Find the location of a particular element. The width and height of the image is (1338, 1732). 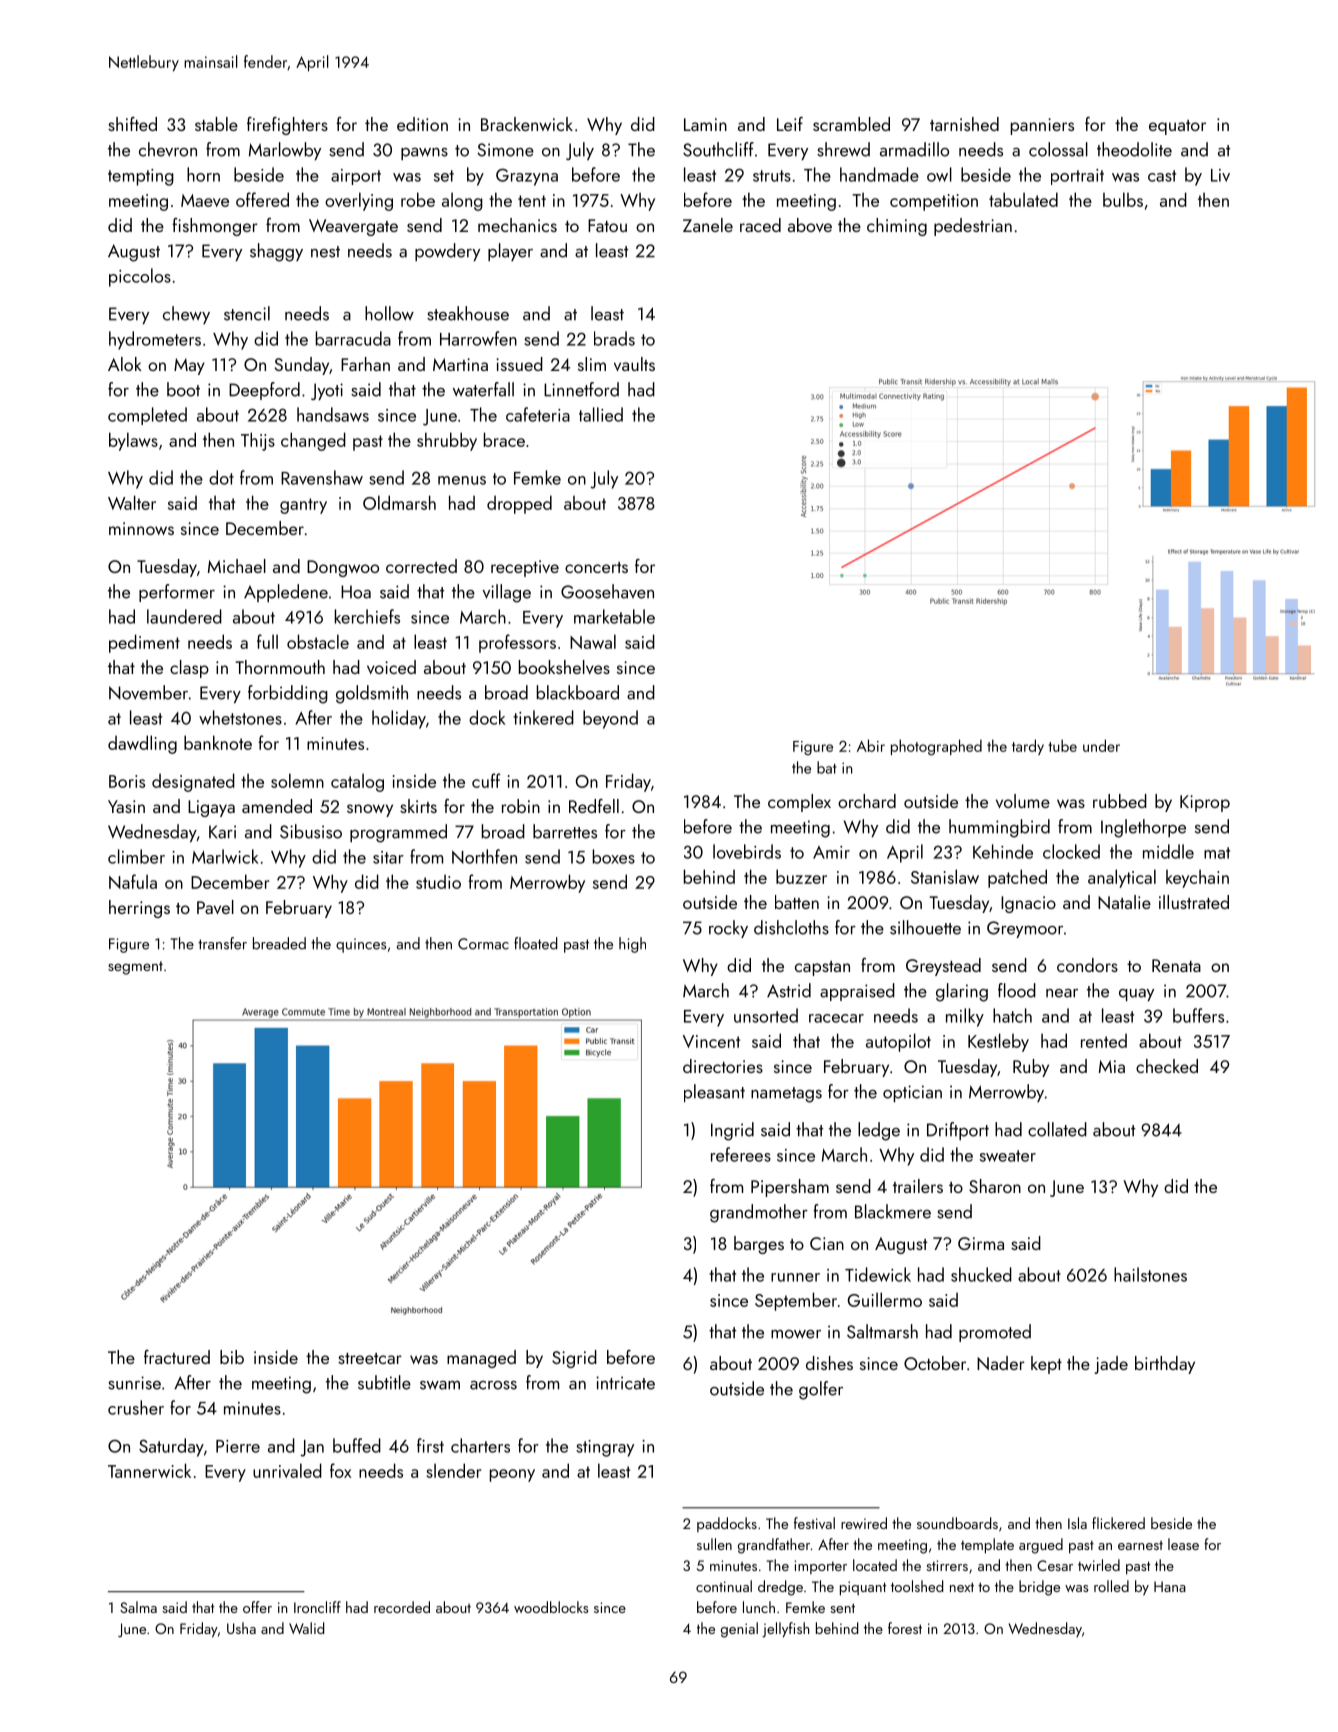

Greymoor is located at coordinates (1025, 929).
